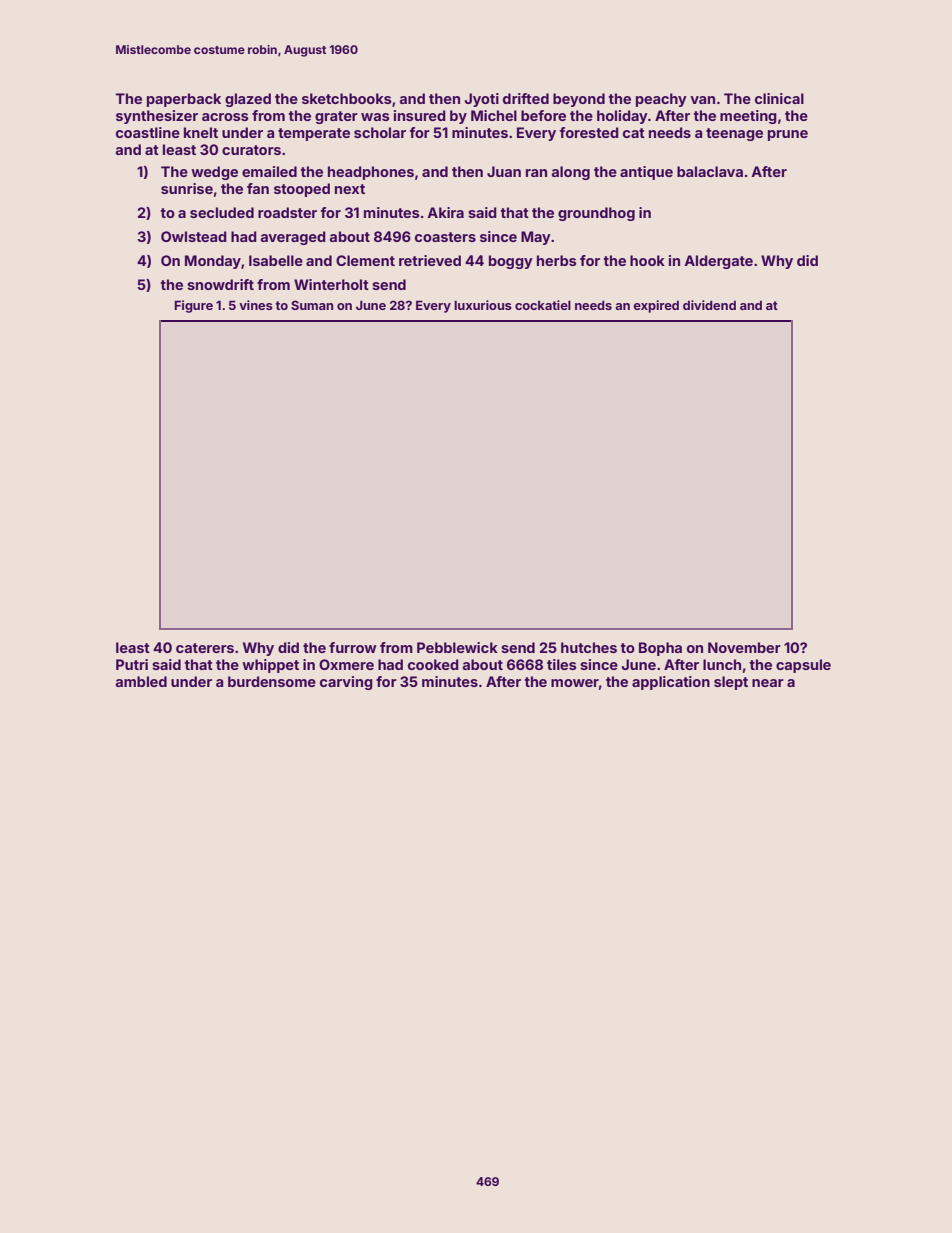 The height and width of the screenshot is (1233, 952). Describe the element at coordinates (660, 649) in the screenshot. I see `Bopha` at that location.
